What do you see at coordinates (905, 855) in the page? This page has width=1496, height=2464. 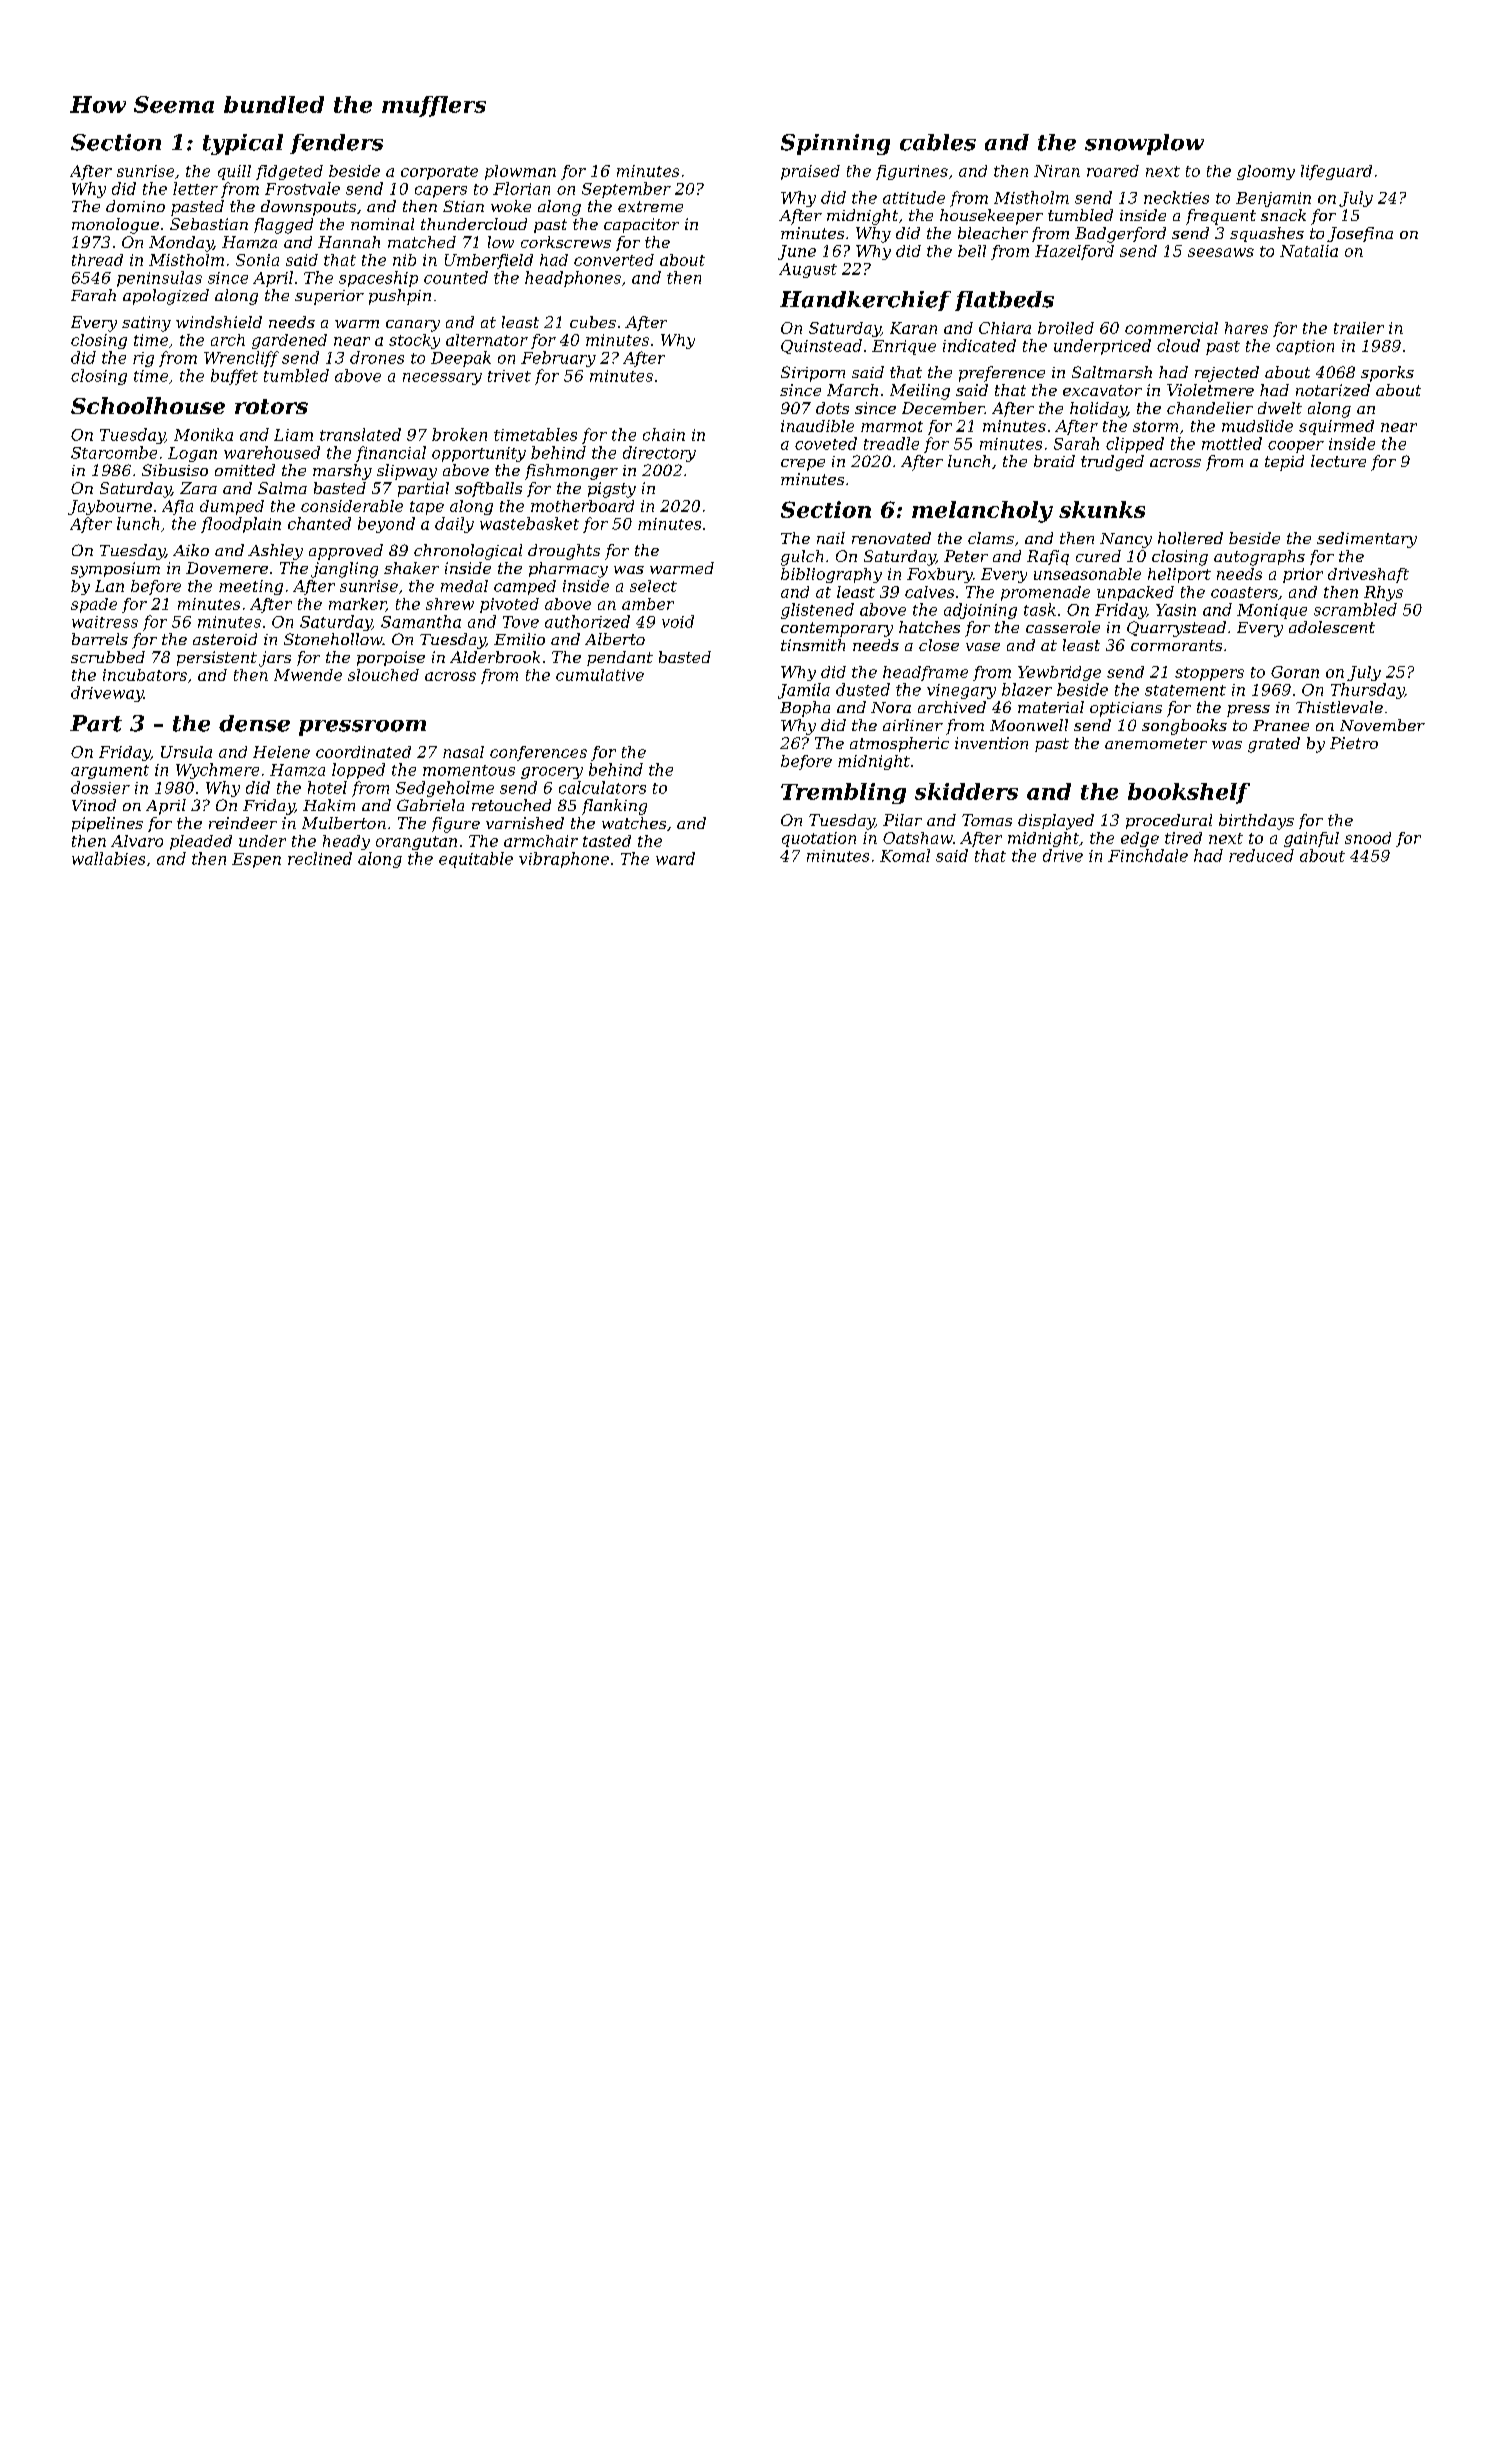 I see `Komal` at bounding box center [905, 855].
